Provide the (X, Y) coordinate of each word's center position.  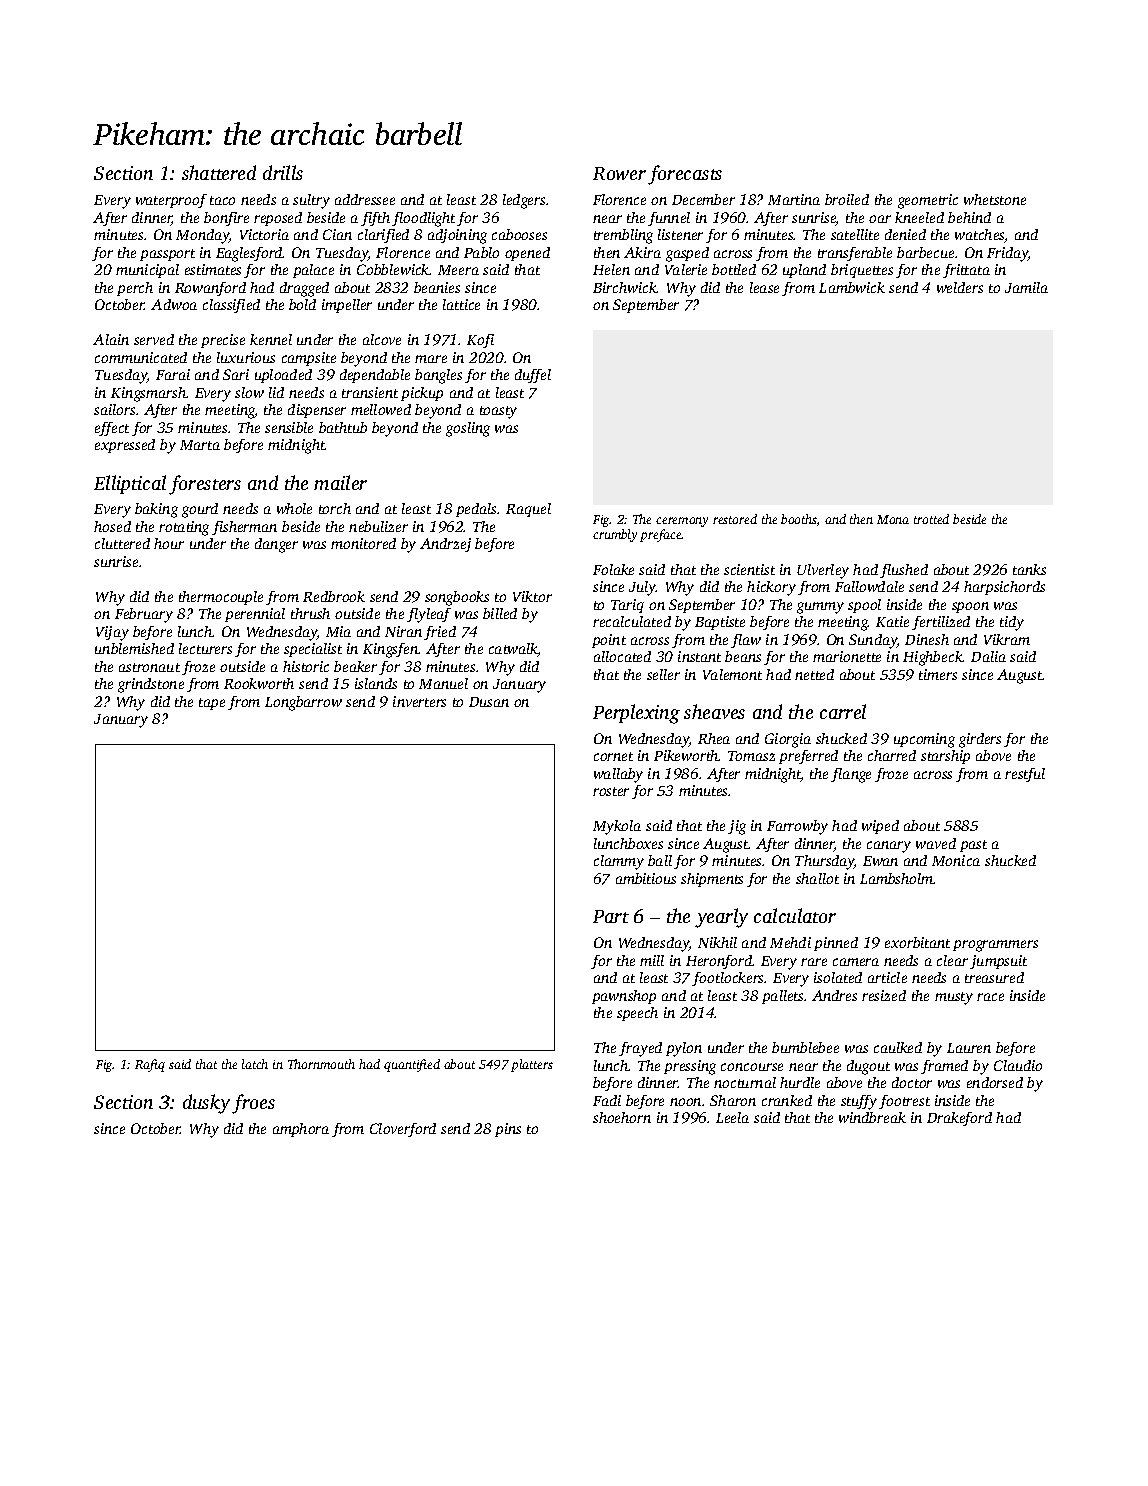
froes (253, 1104)
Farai (173, 374)
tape (212, 704)
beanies (437, 287)
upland (804, 271)
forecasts (685, 175)
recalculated (632, 621)
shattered (219, 172)
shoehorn (622, 1117)
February (144, 615)
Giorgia (788, 740)
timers (938, 674)
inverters (419, 701)
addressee (365, 199)
